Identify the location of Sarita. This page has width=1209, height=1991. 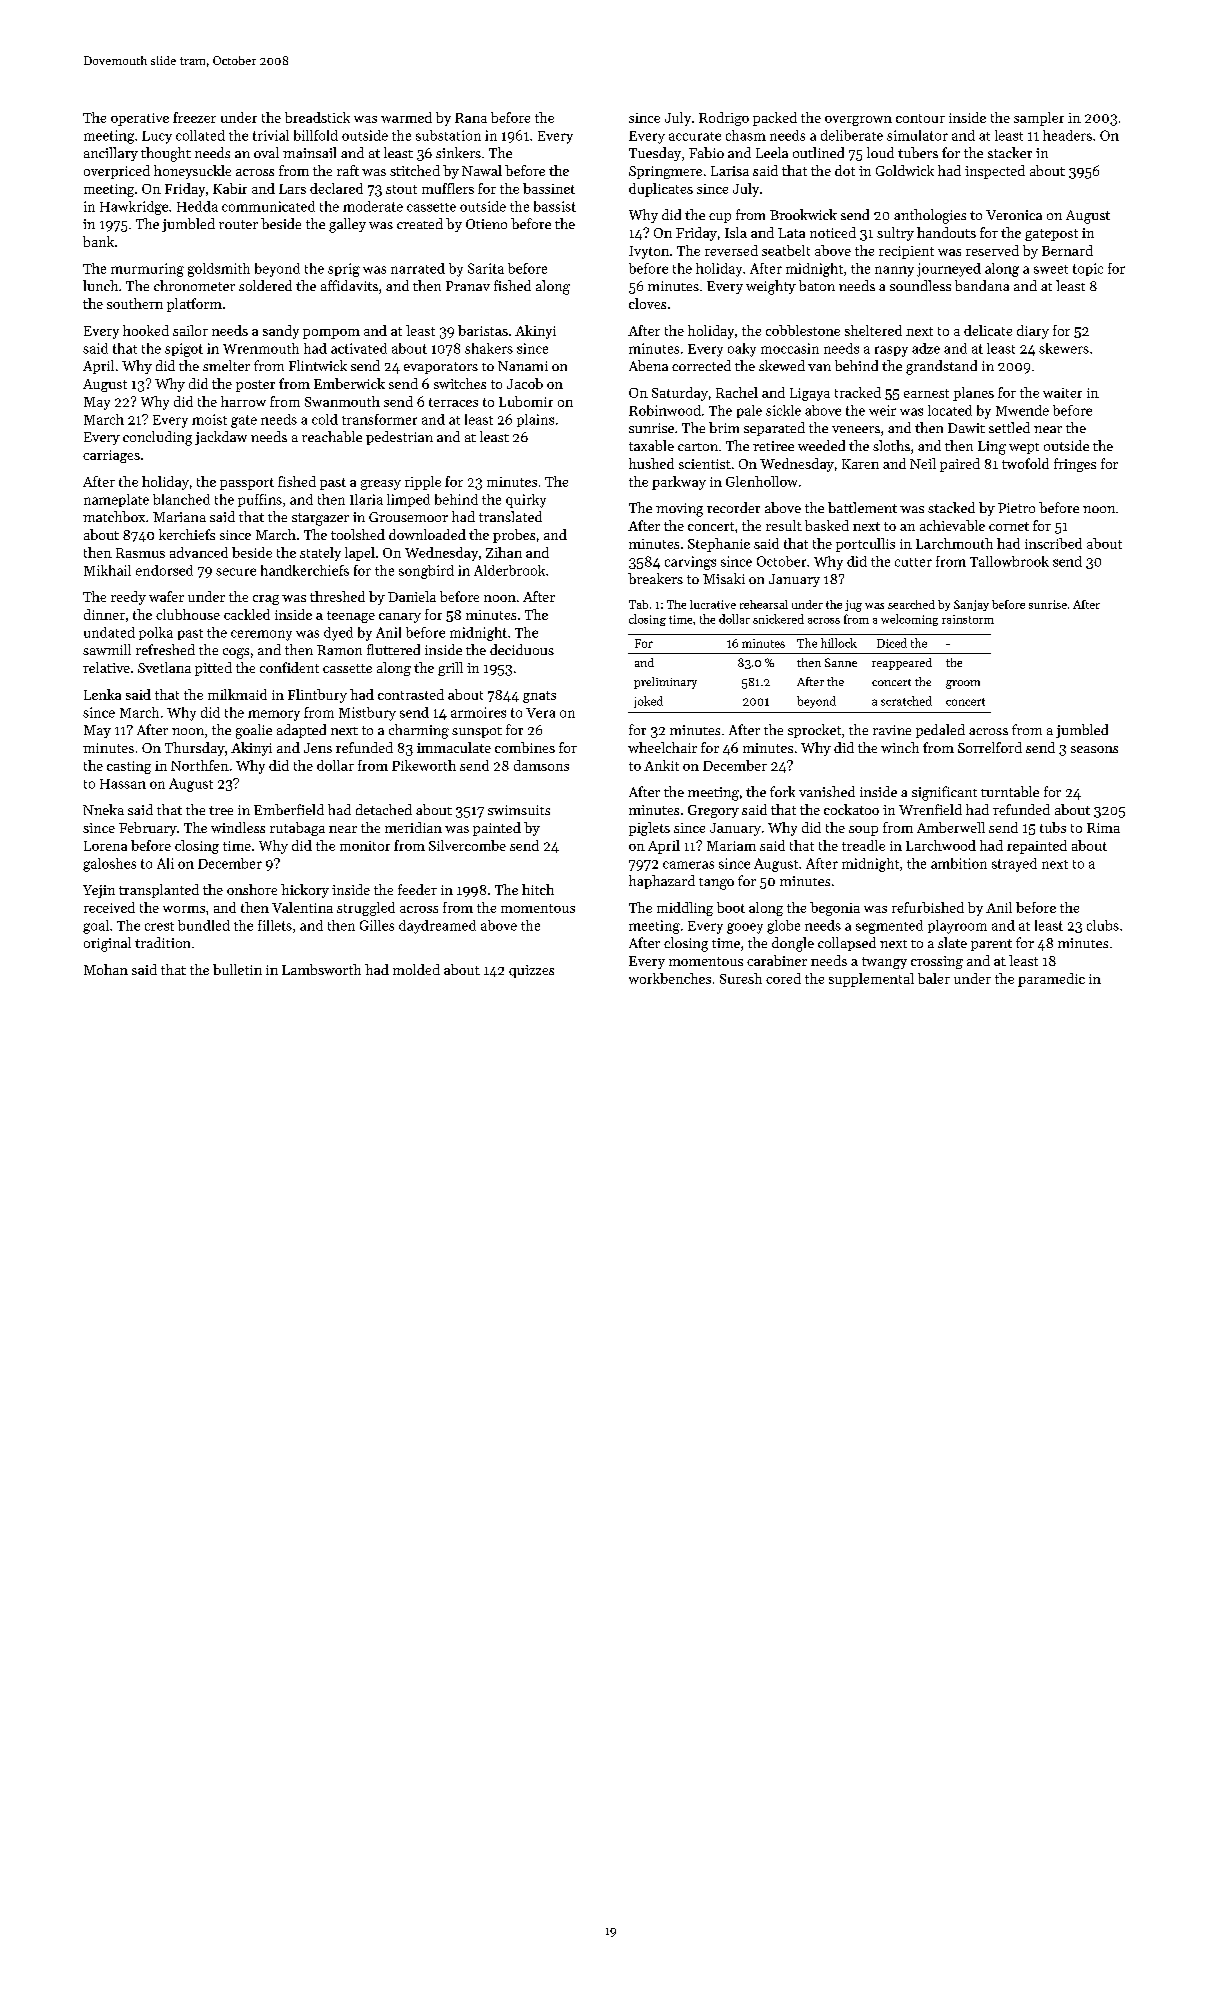
(486, 268).
